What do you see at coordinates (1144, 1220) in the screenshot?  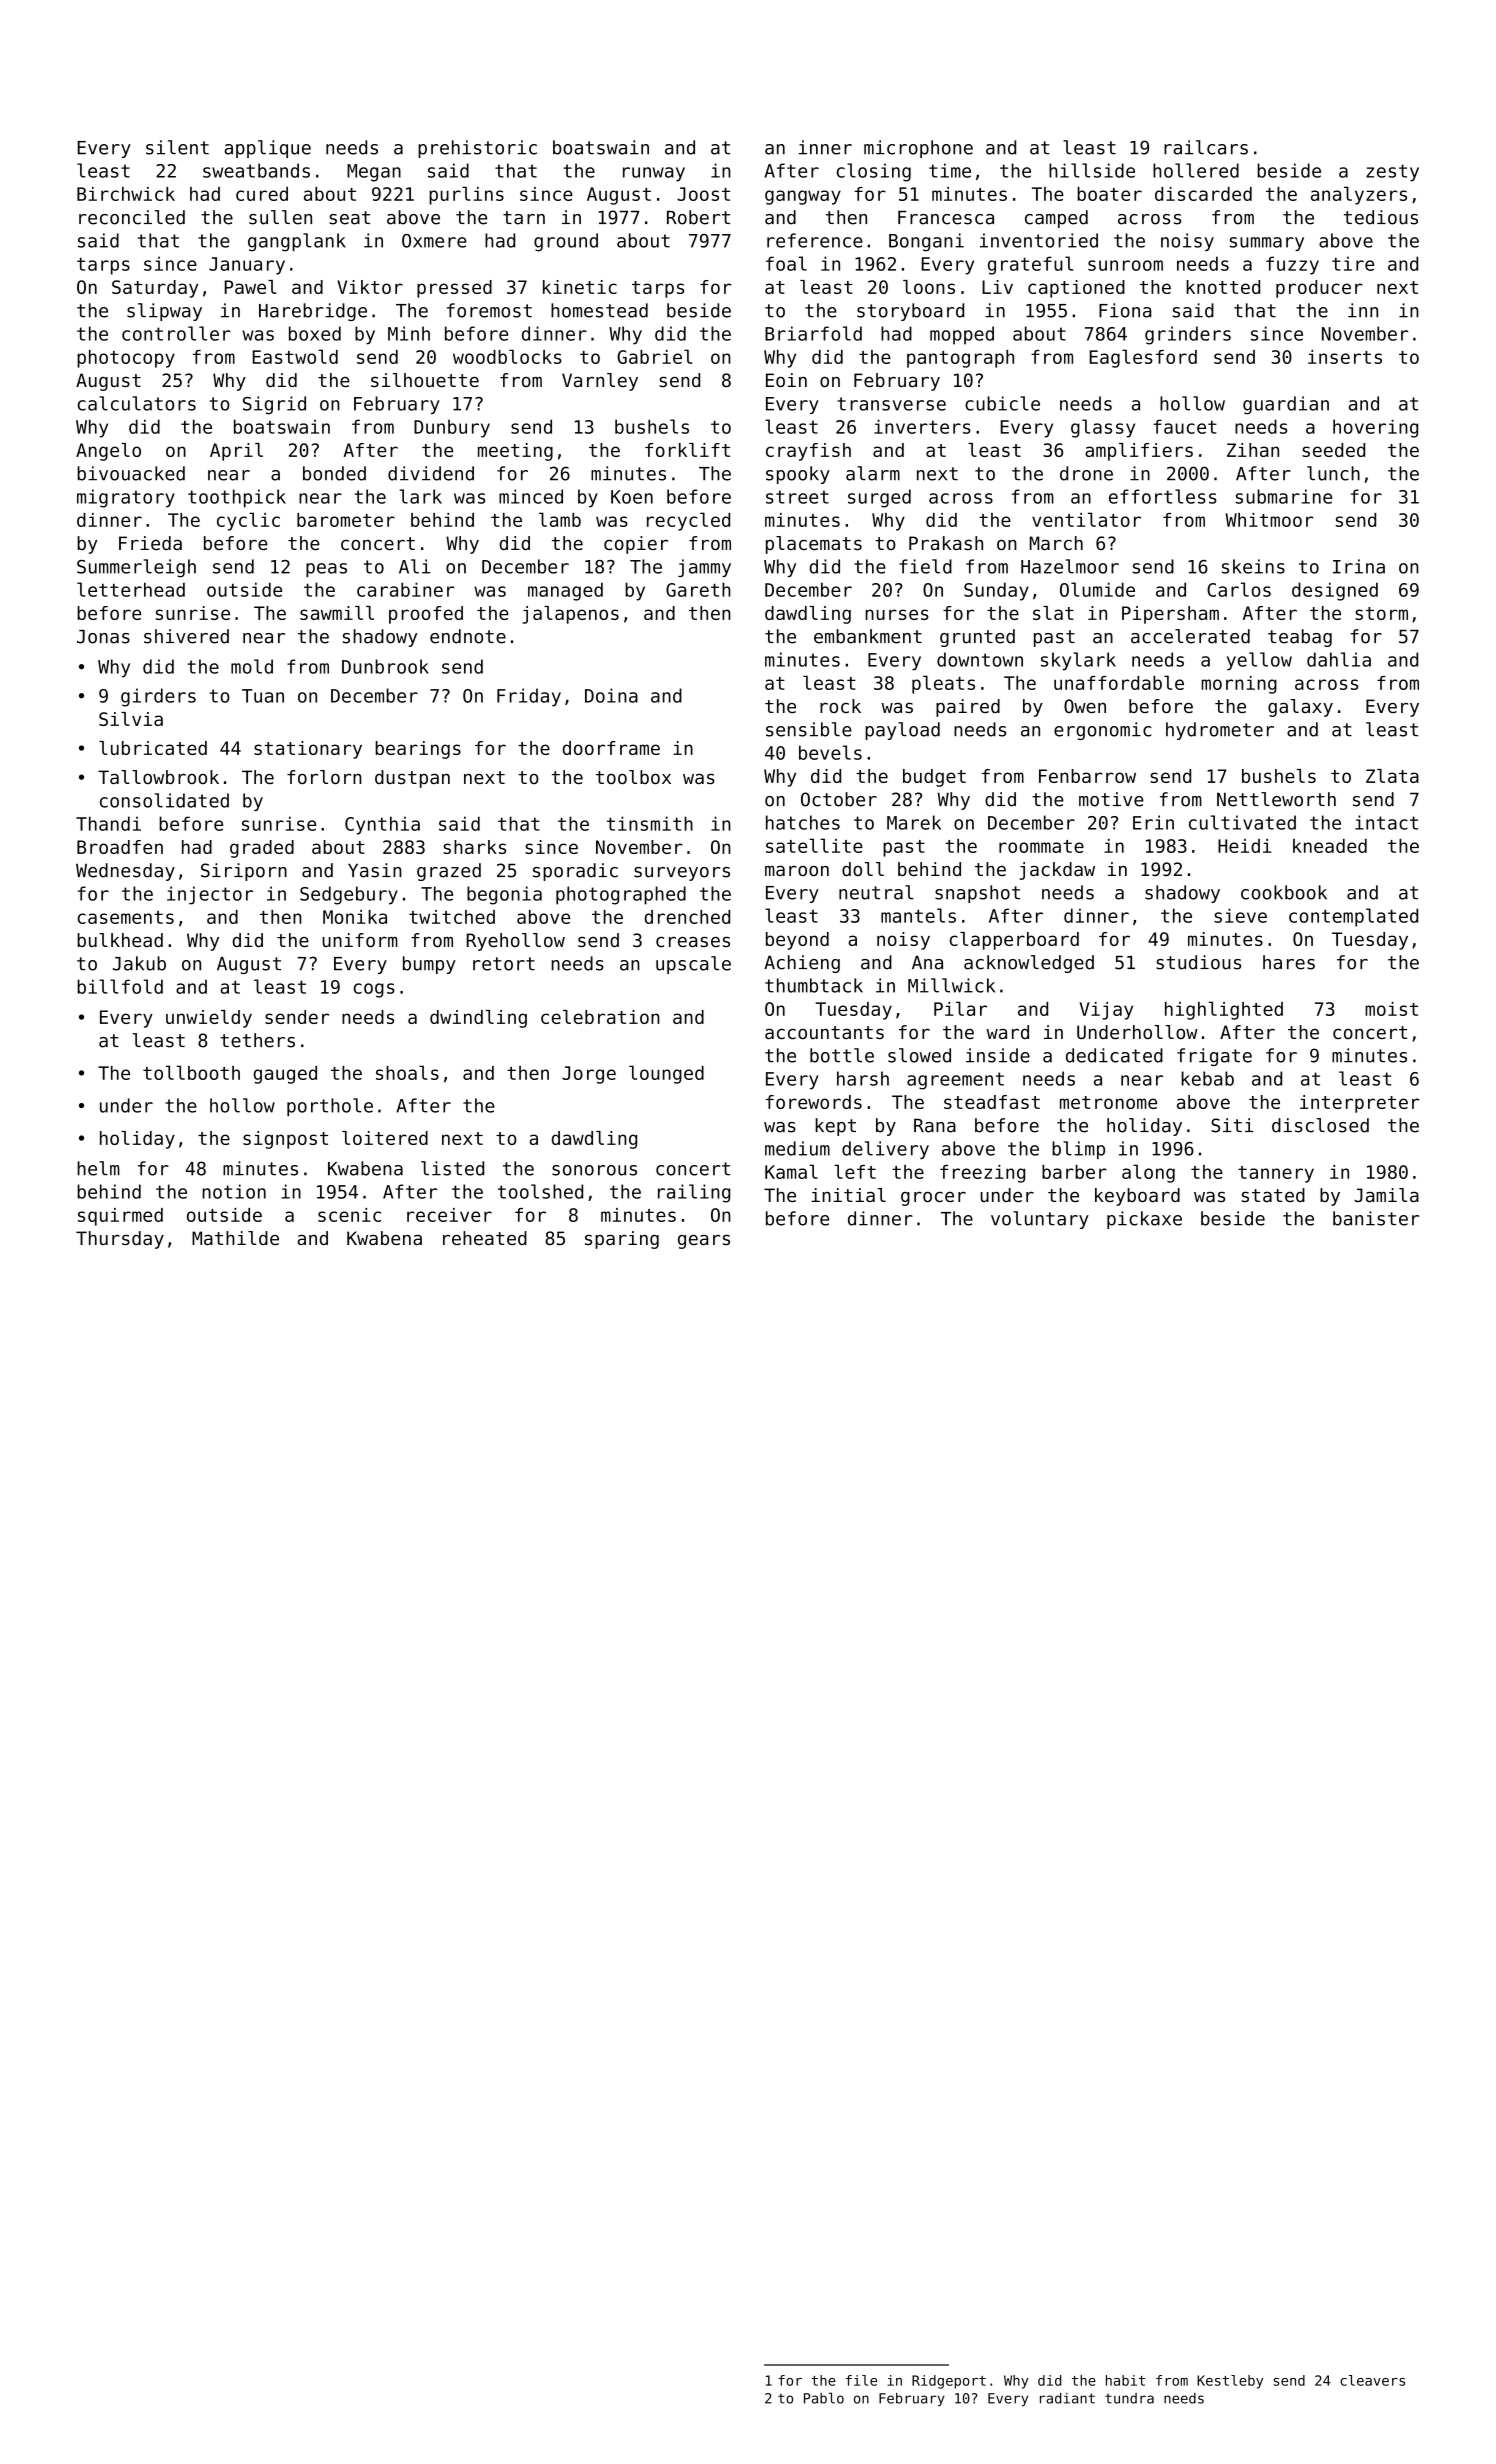 I see `pickaxe` at bounding box center [1144, 1220].
